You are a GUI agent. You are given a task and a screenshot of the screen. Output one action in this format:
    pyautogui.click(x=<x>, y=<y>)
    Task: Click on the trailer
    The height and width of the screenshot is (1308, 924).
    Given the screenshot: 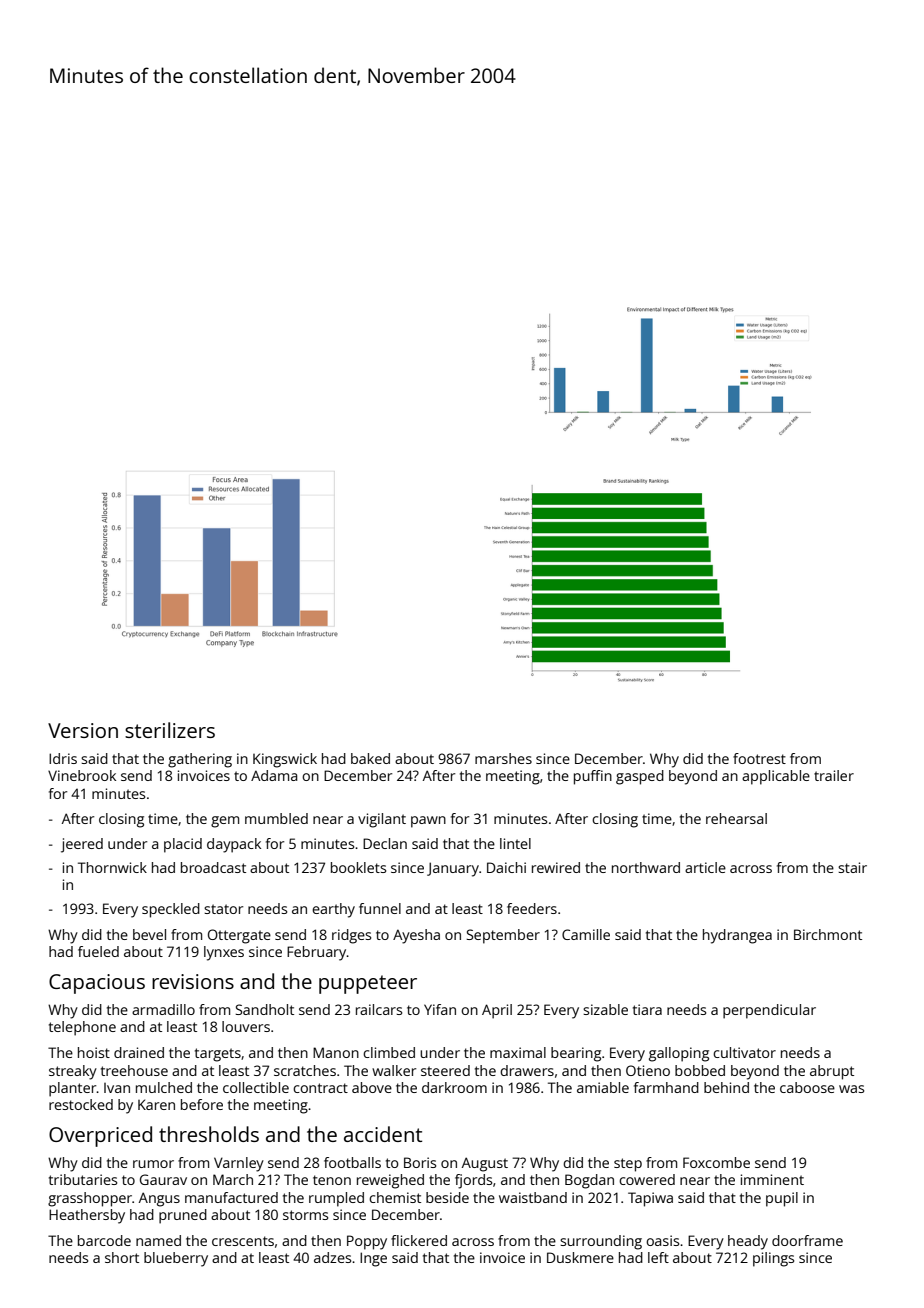 What is the action you would take?
    pyautogui.click(x=834, y=775)
